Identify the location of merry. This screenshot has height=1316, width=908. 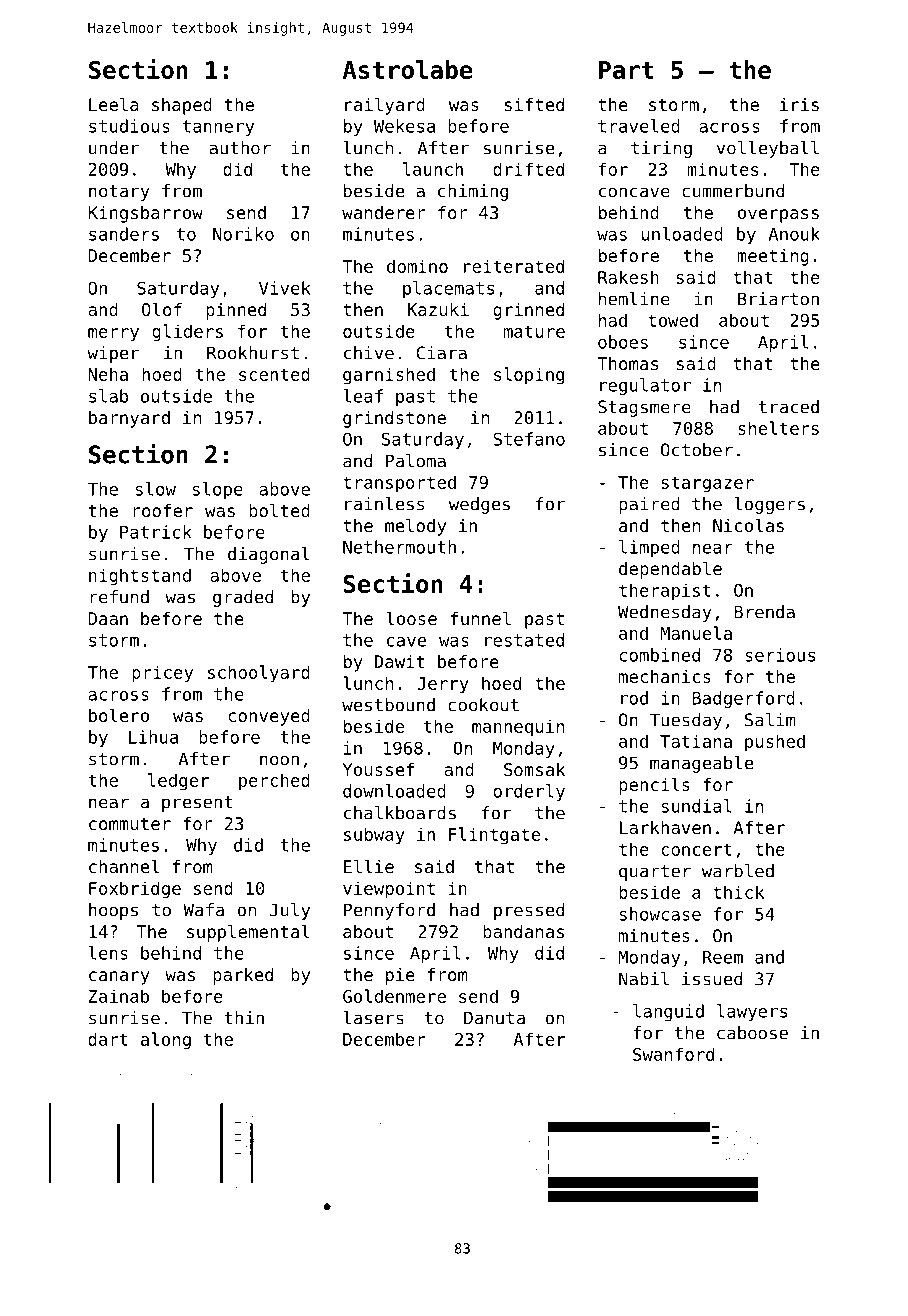
(113, 335).
